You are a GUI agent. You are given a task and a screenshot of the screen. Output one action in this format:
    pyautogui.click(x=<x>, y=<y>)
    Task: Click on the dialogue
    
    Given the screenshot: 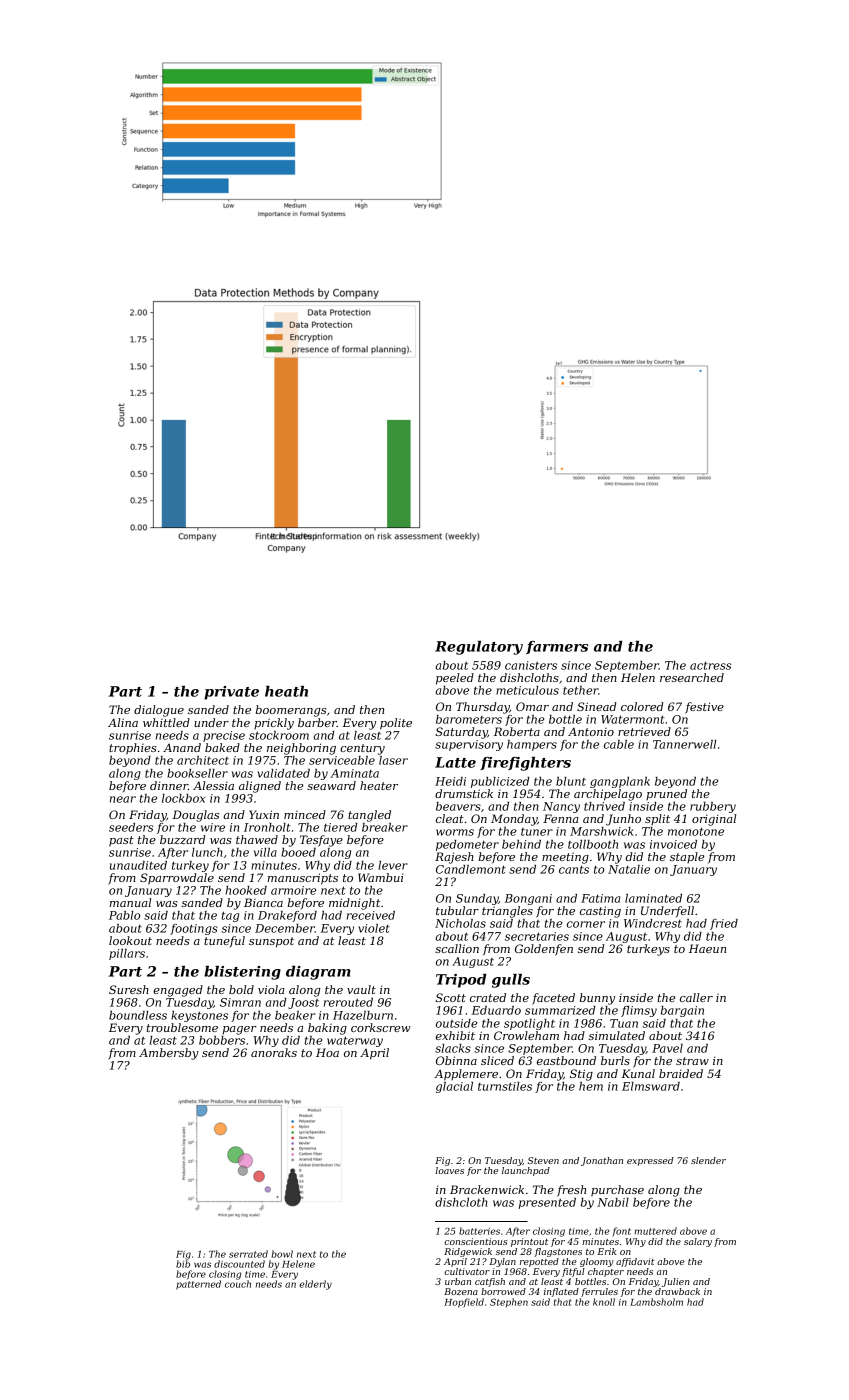 What is the action you would take?
    pyautogui.click(x=159, y=711)
